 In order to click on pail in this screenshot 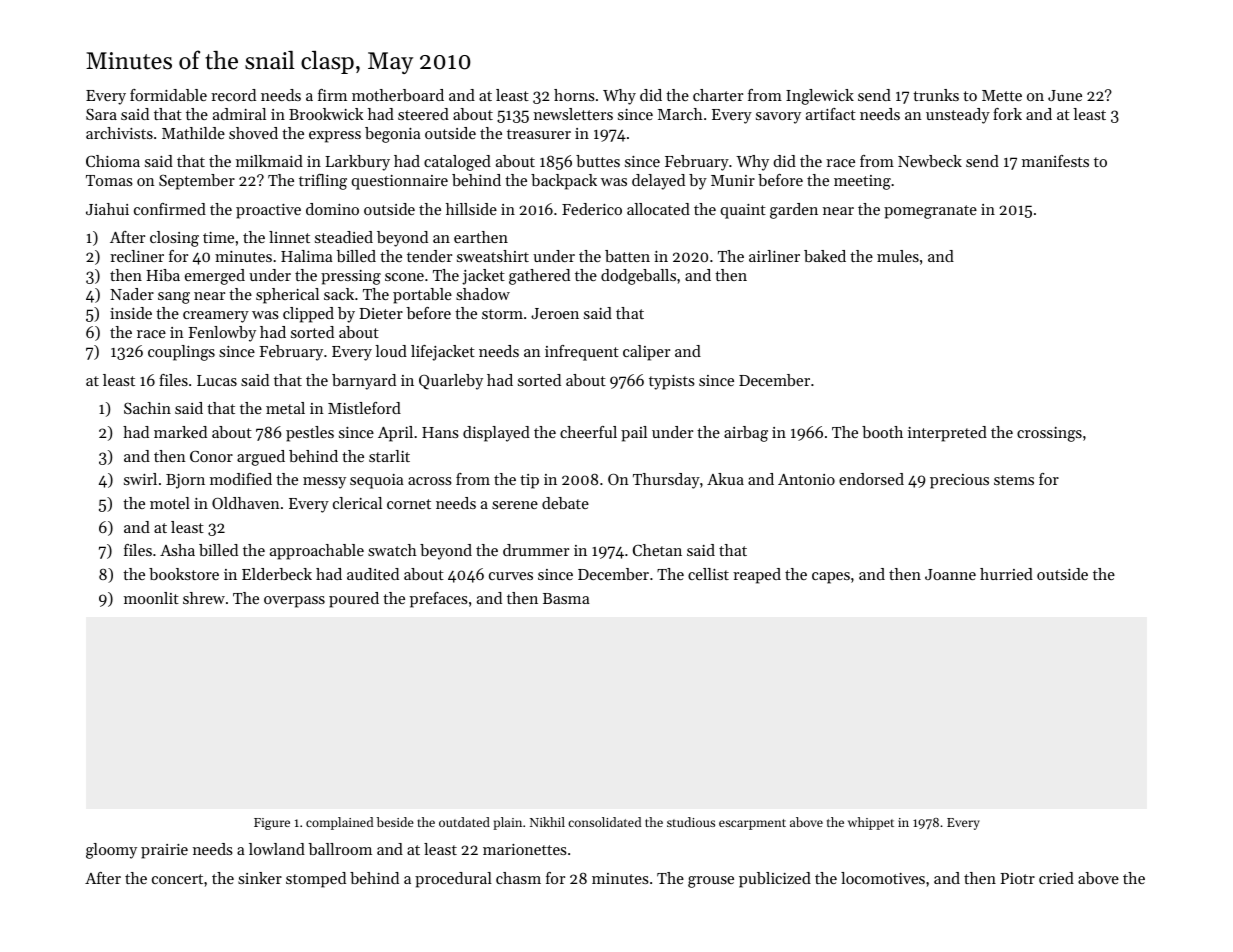, I will do `click(634, 434)`.
